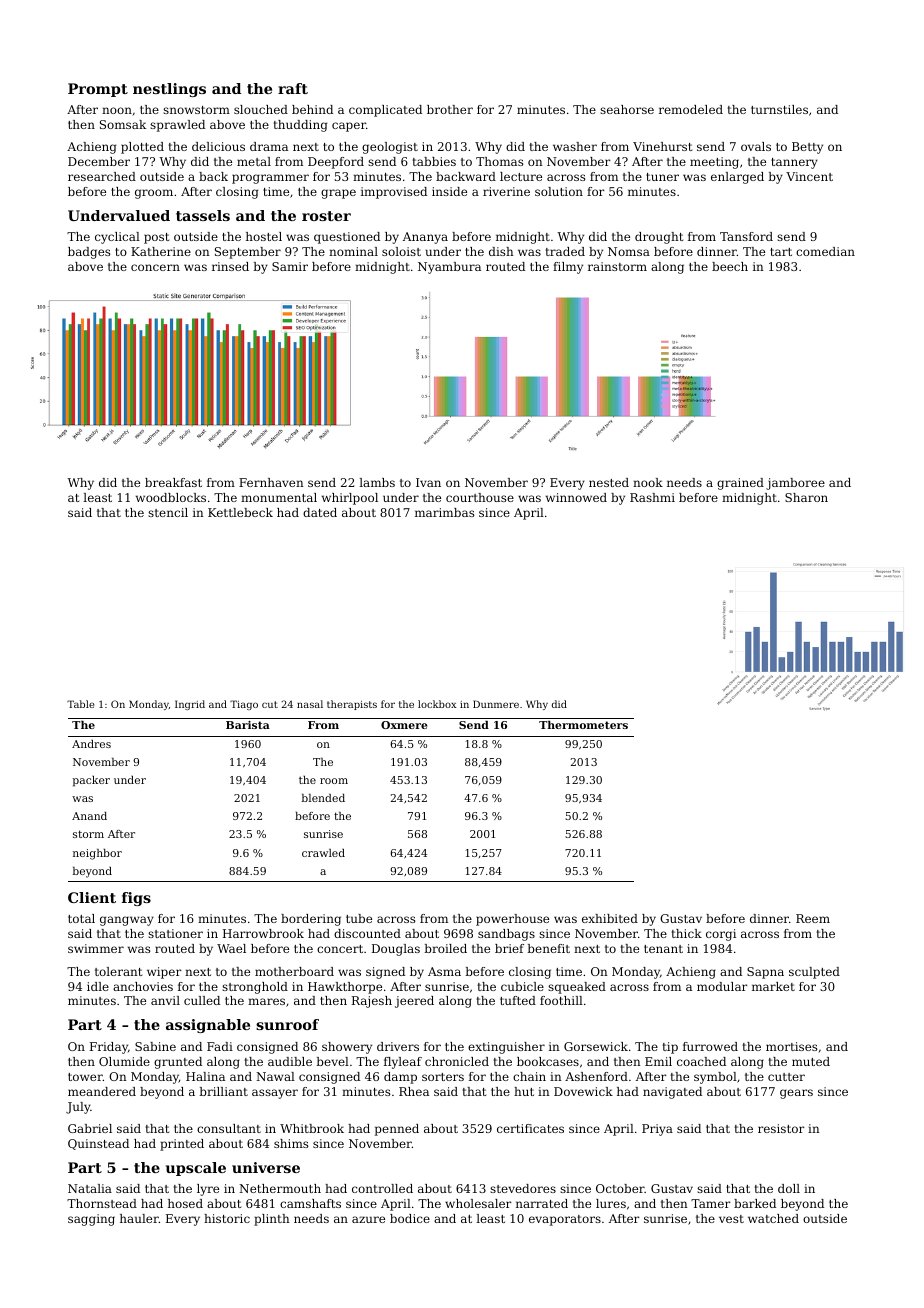 The height and width of the screenshot is (1308, 924). What do you see at coordinates (98, 90) in the screenshot?
I see `Prompt` at bounding box center [98, 90].
